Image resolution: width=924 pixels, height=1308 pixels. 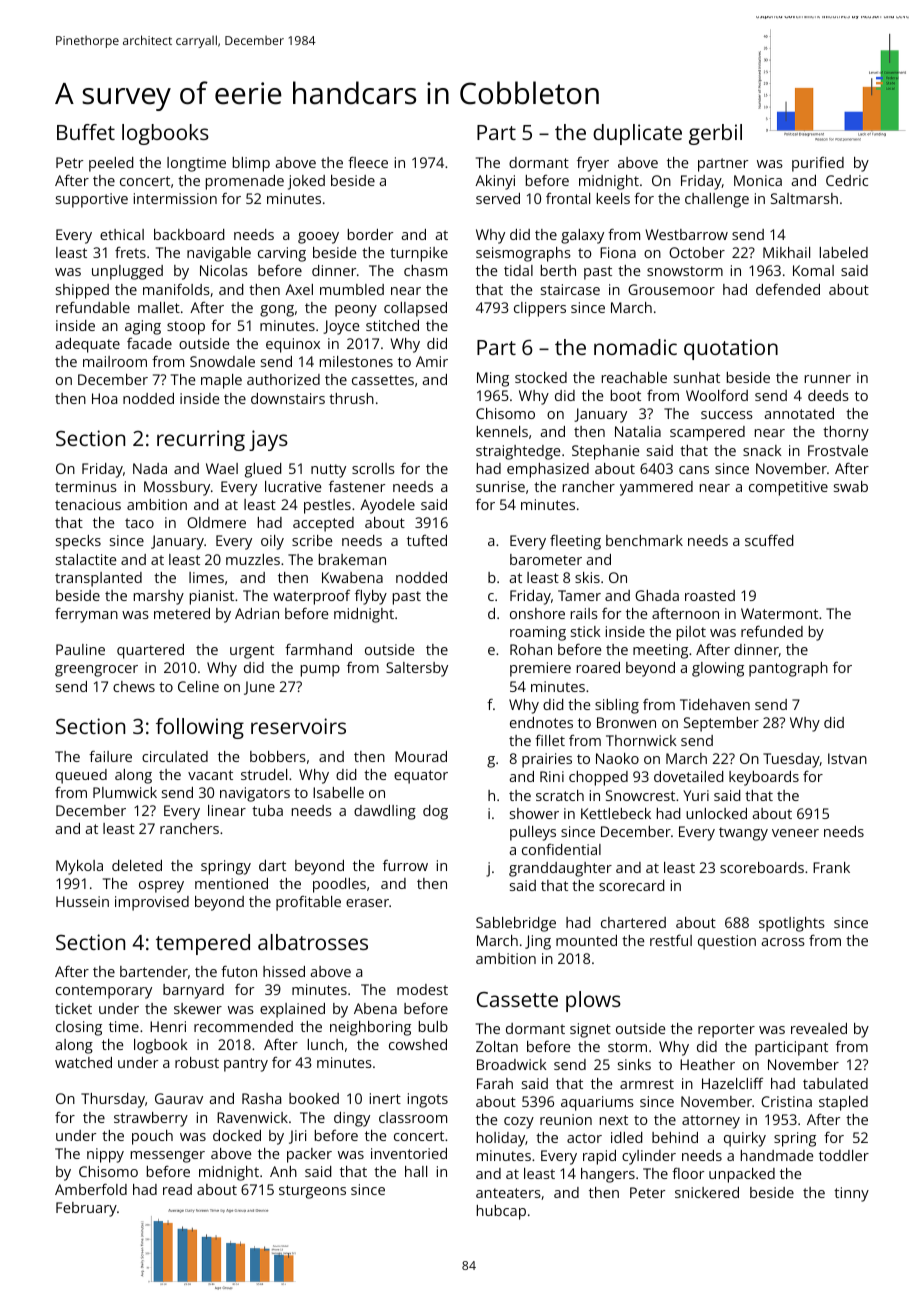 What do you see at coordinates (352, 289) in the screenshot?
I see `mumbled` at bounding box center [352, 289].
